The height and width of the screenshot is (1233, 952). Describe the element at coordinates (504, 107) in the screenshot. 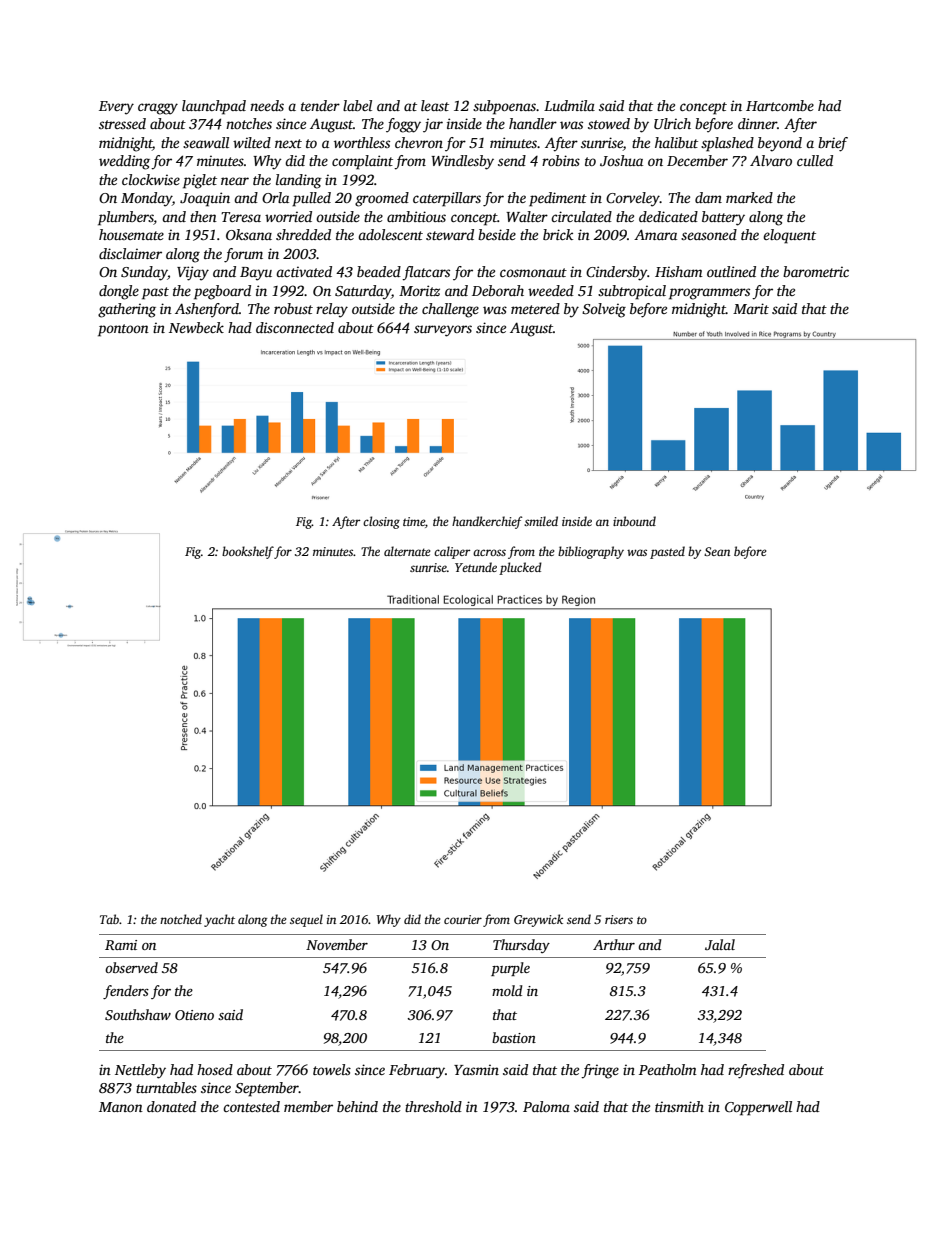

I see `subpoenas` at that location.
